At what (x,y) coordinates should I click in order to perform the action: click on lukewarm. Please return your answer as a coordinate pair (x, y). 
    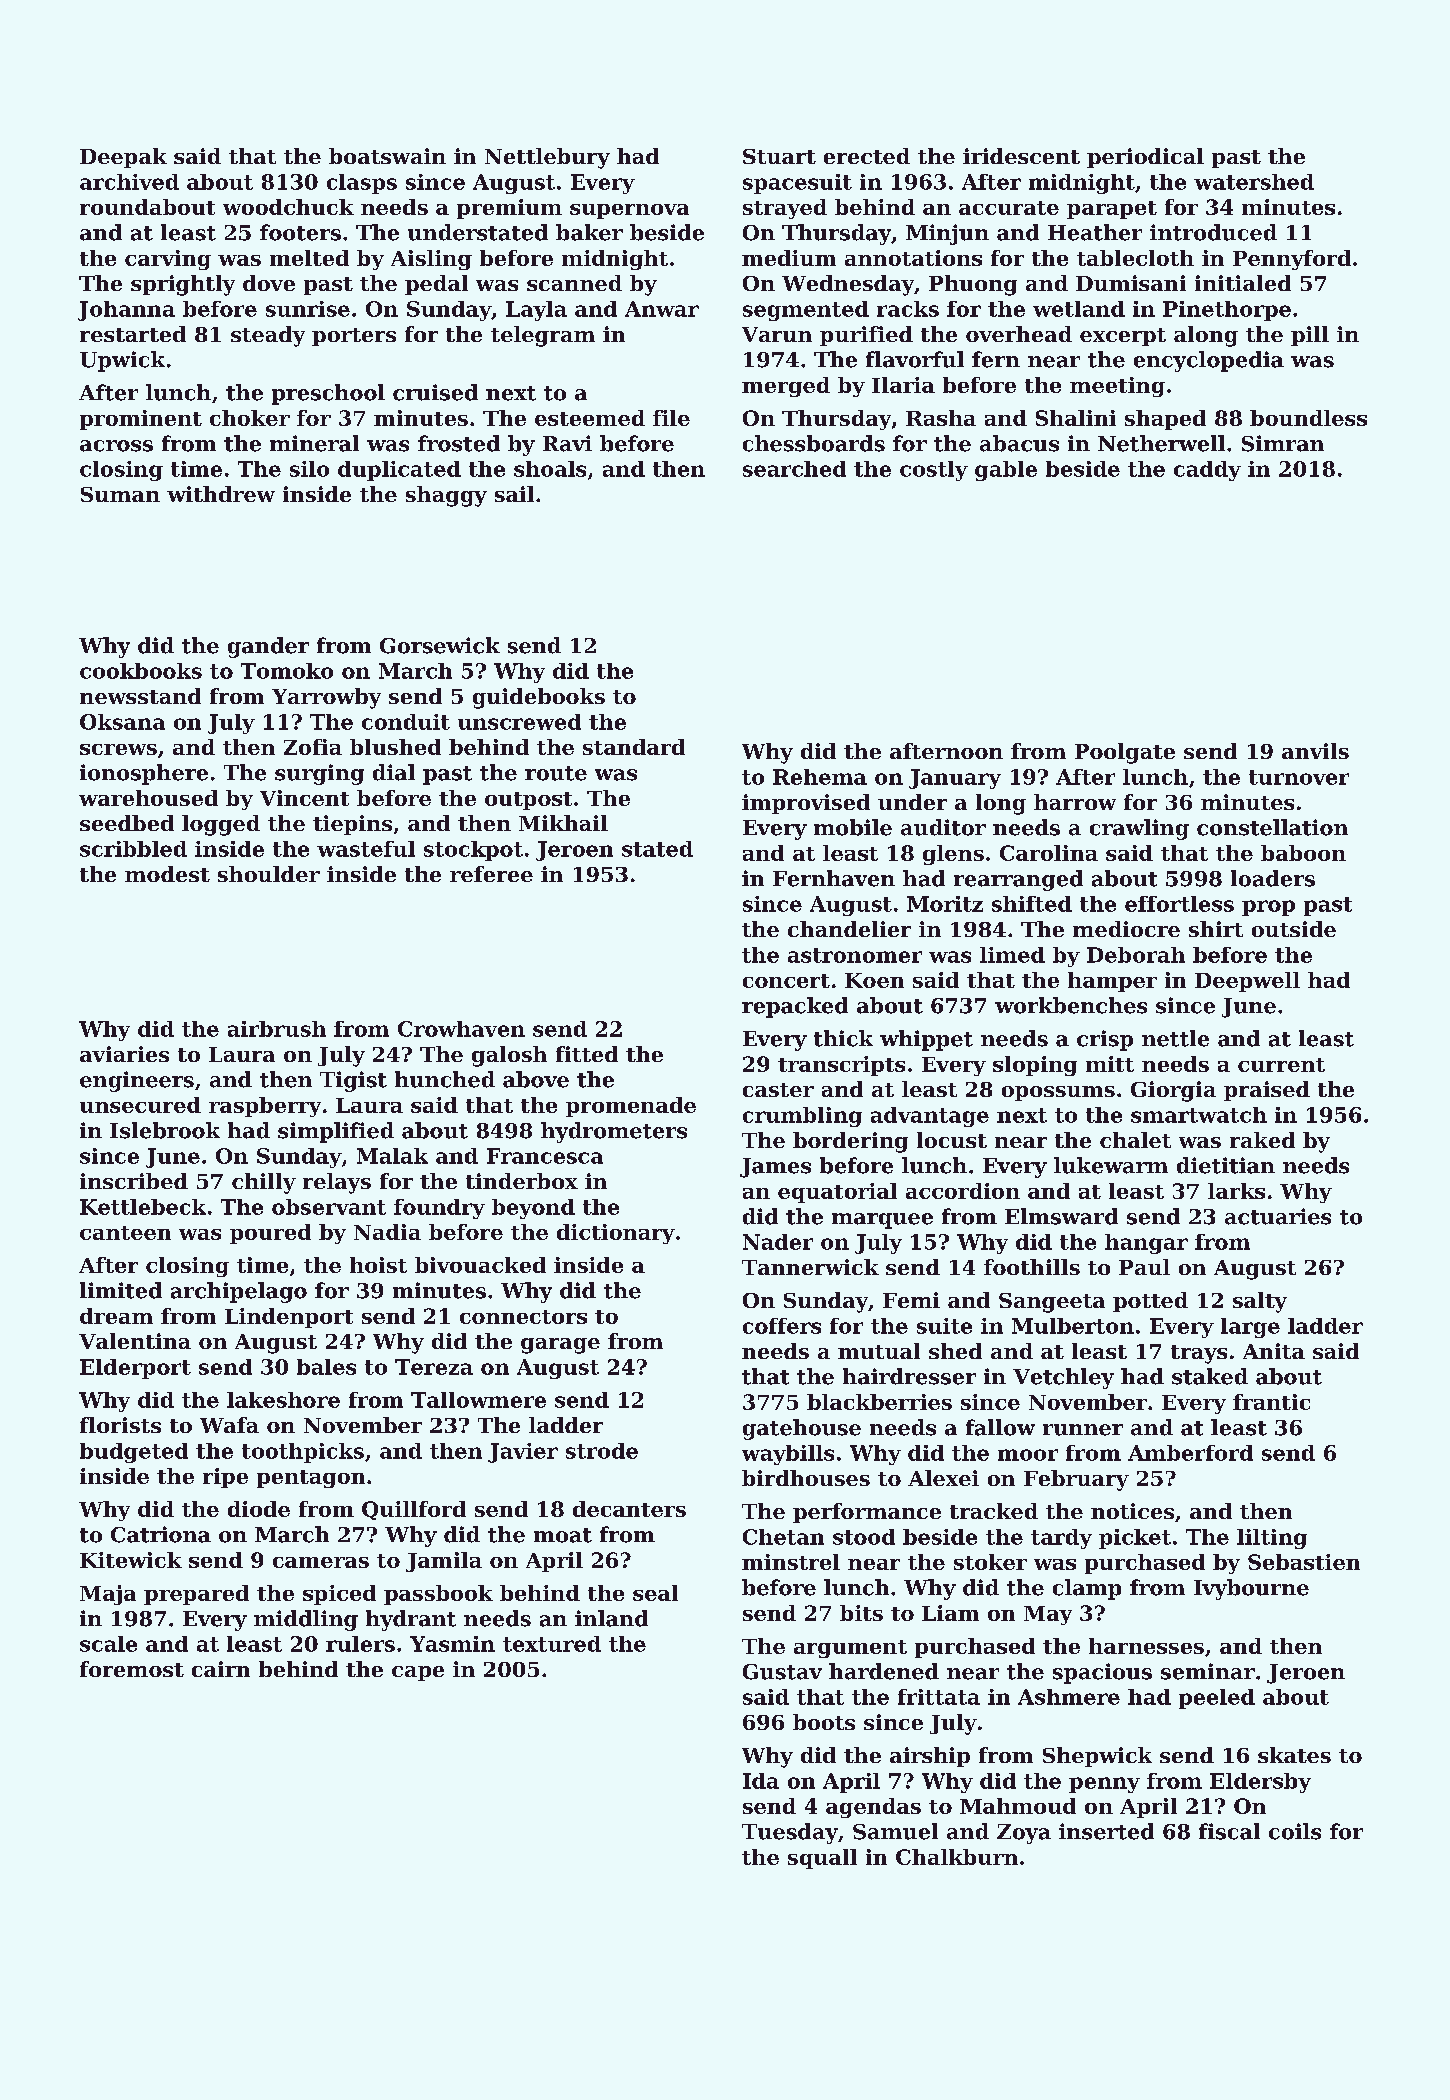
    Looking at the image, I should click on (1111, 1165).
